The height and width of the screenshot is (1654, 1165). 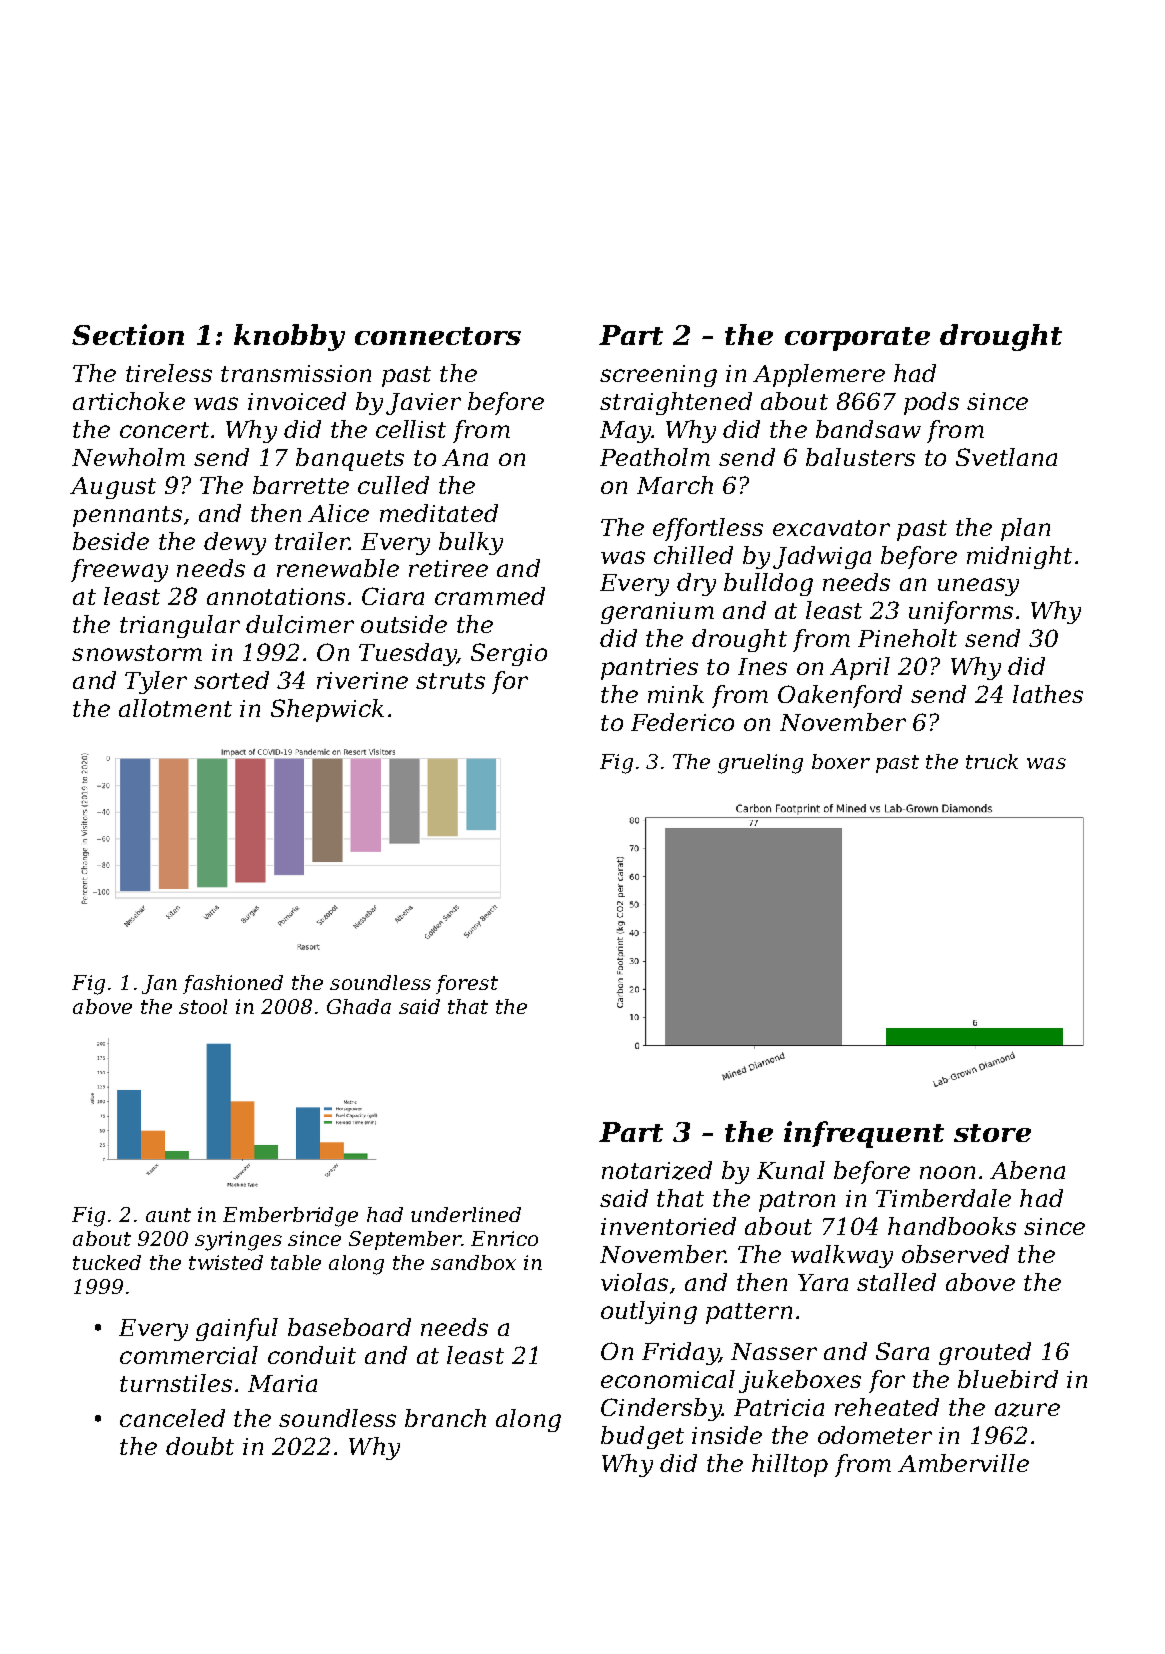 I want to click on Section, so click(x=128, y=334).
